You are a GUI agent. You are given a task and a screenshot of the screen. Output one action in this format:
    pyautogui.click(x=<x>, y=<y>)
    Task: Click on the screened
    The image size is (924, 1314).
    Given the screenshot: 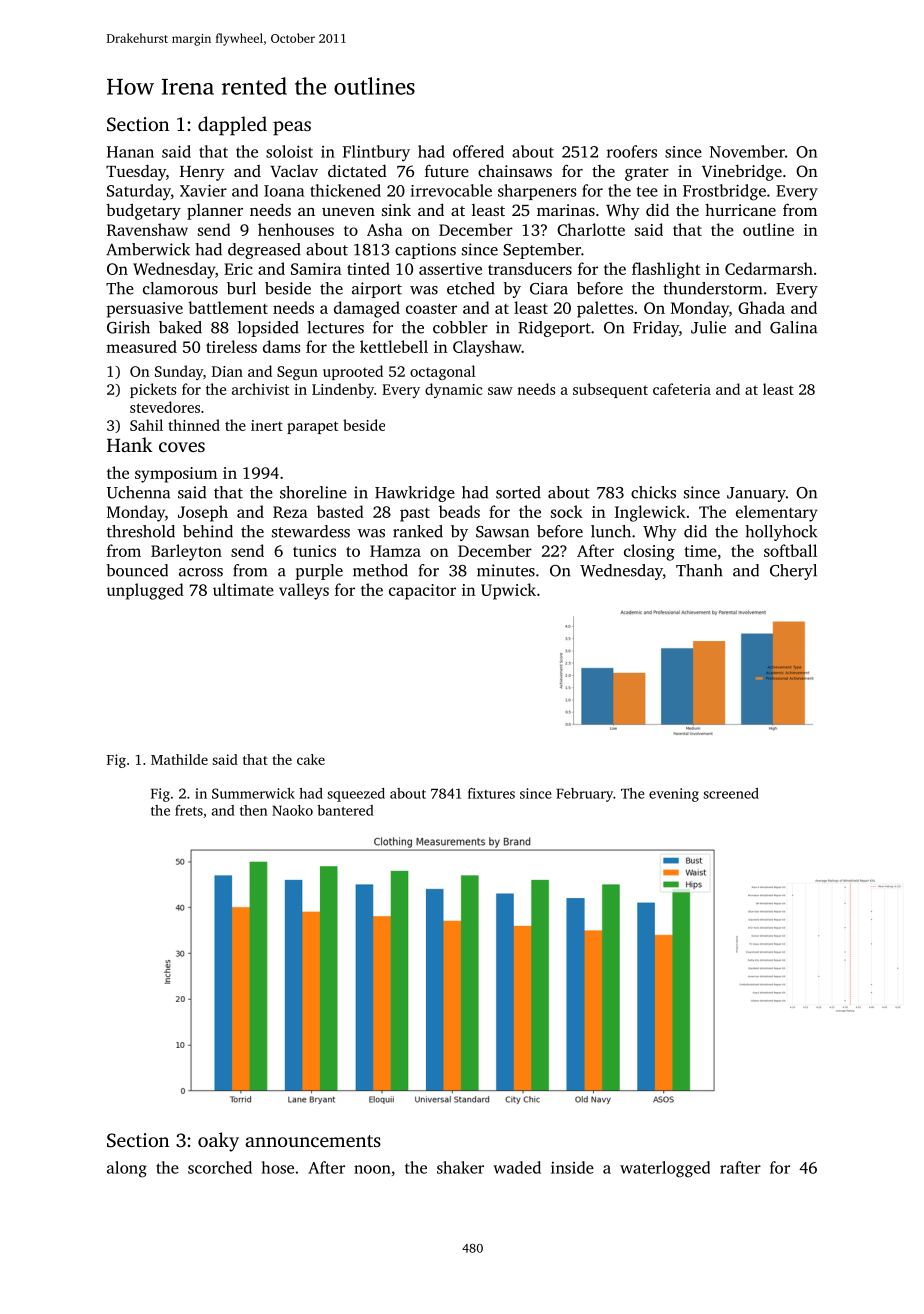 What is the action you would take?
    pyautogui.click(x=731, y=793)
